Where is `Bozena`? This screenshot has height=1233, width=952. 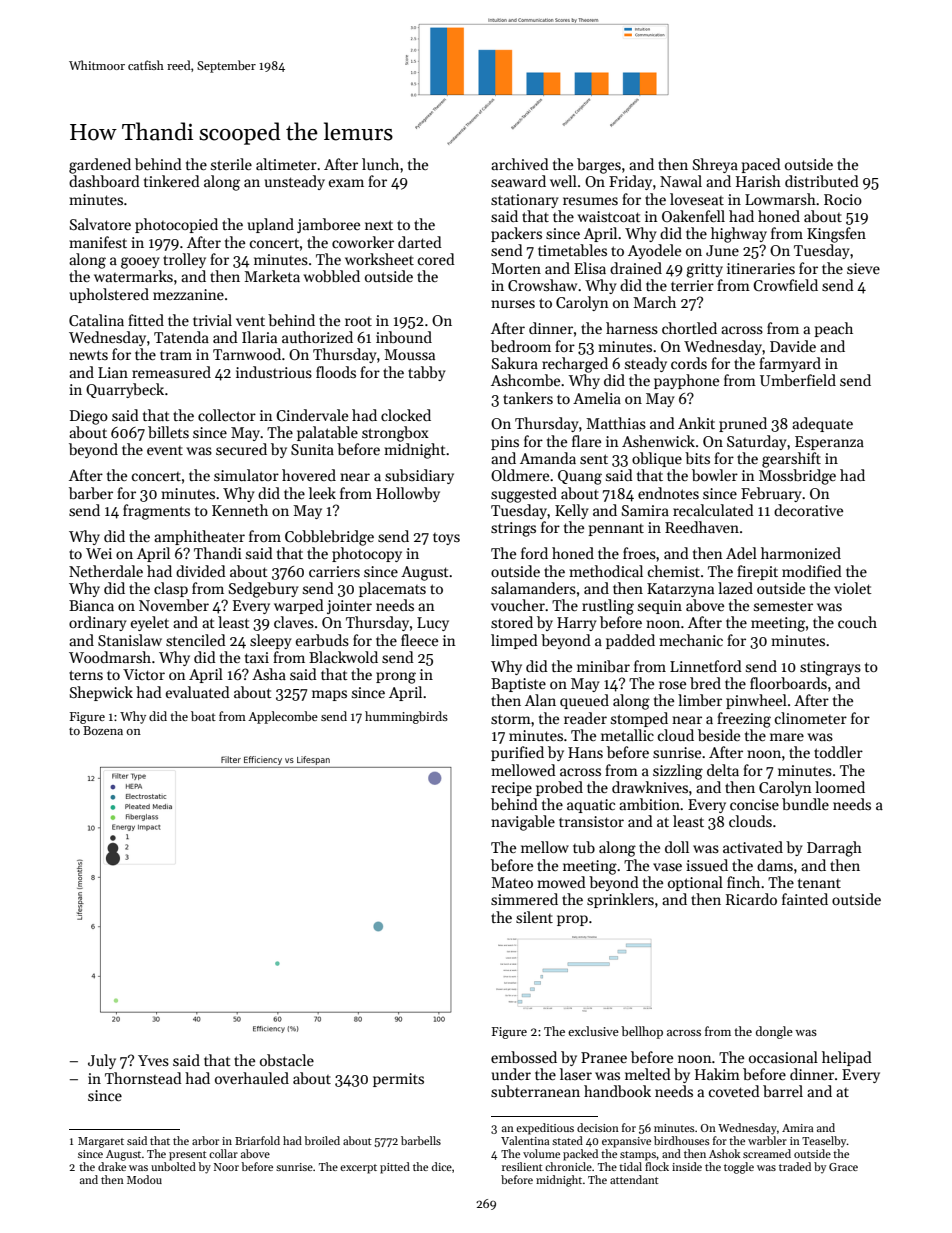 Bozena is located at coordinates (103, 730).
